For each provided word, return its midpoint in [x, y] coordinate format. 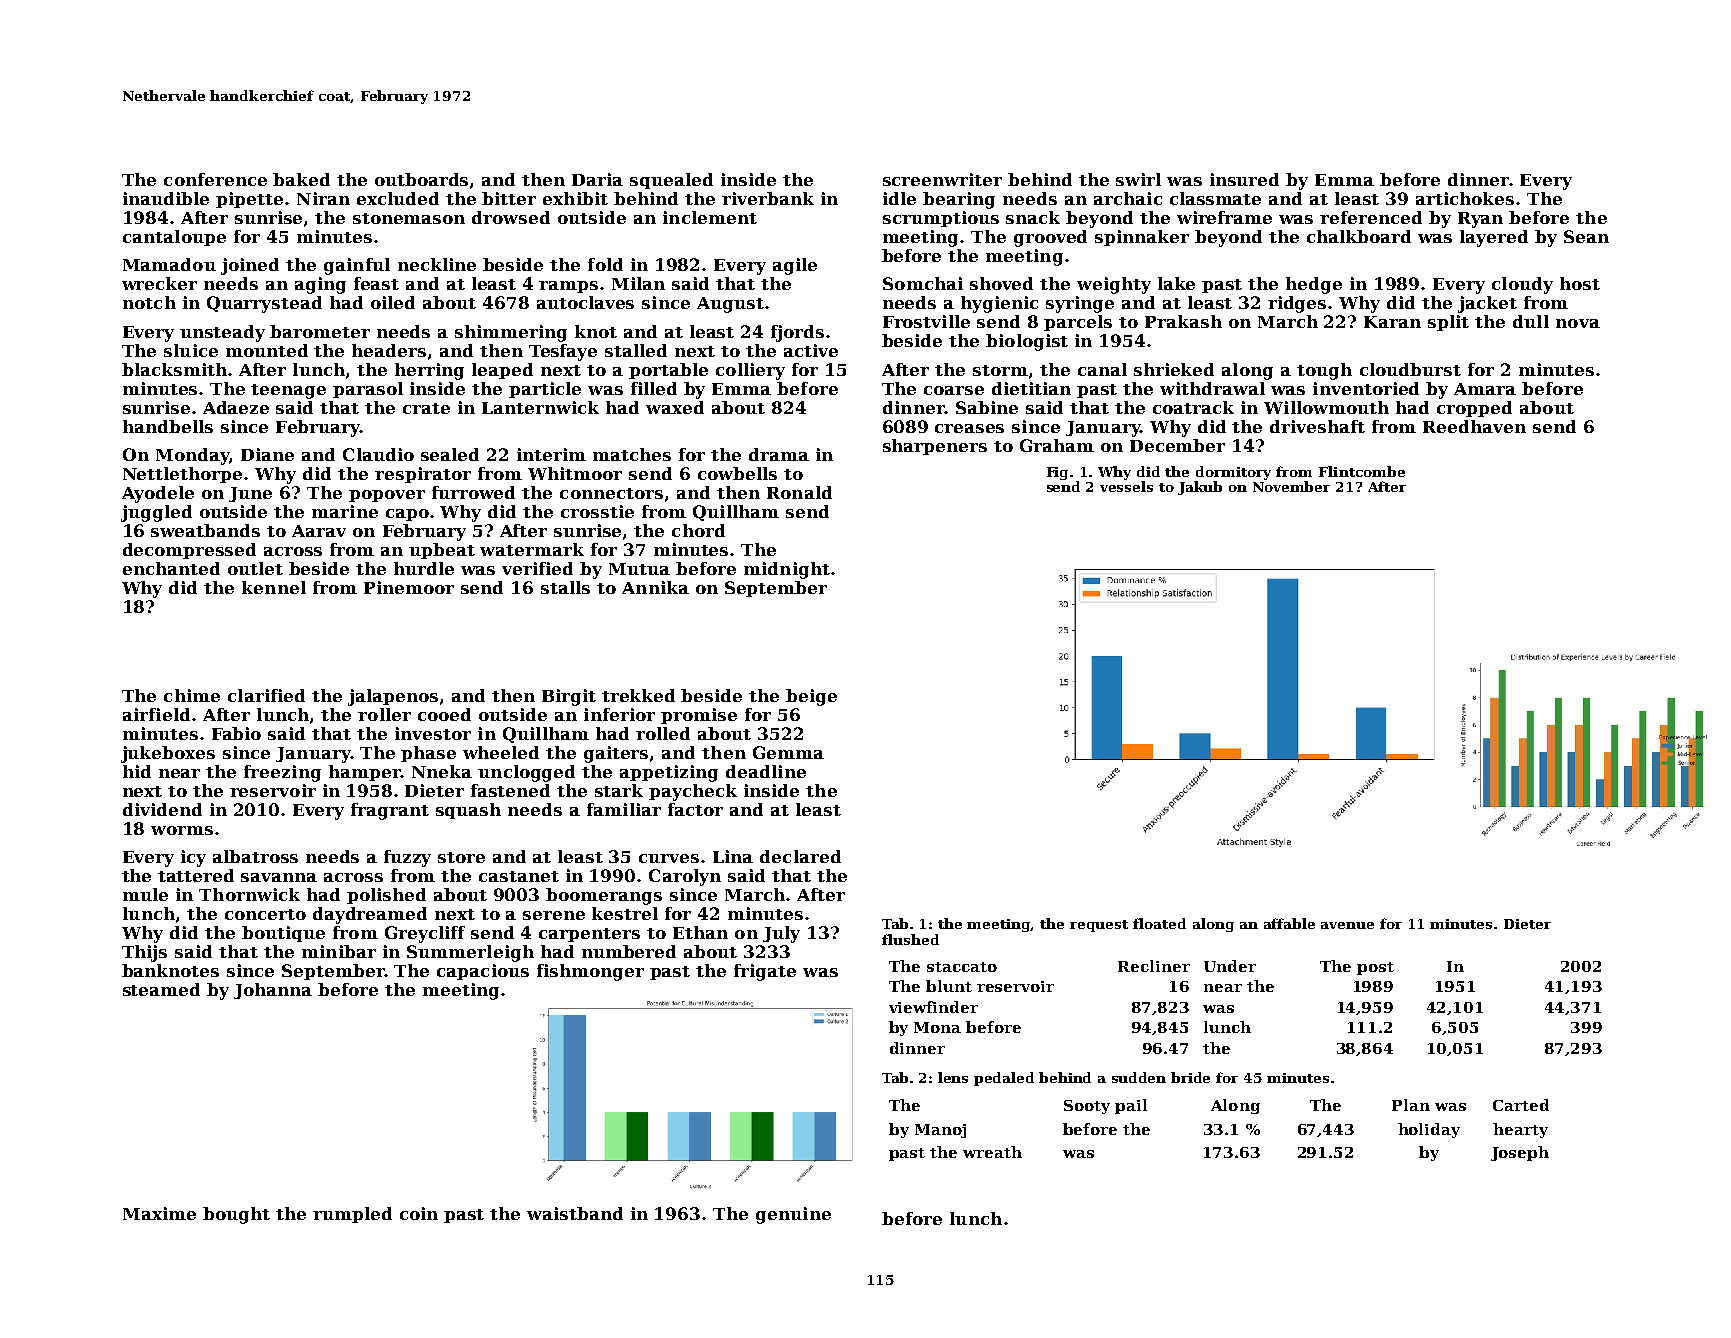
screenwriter [942, 179]
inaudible [166, 198]
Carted [1521, 1105]
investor [433, 733]
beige [811, 697]
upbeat [442, 551]
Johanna [273, 991]
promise [699, 716]
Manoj [940, 1131]
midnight [787, 570]
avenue [1347, 925]
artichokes [1465, 198]
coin [419, 1213]
